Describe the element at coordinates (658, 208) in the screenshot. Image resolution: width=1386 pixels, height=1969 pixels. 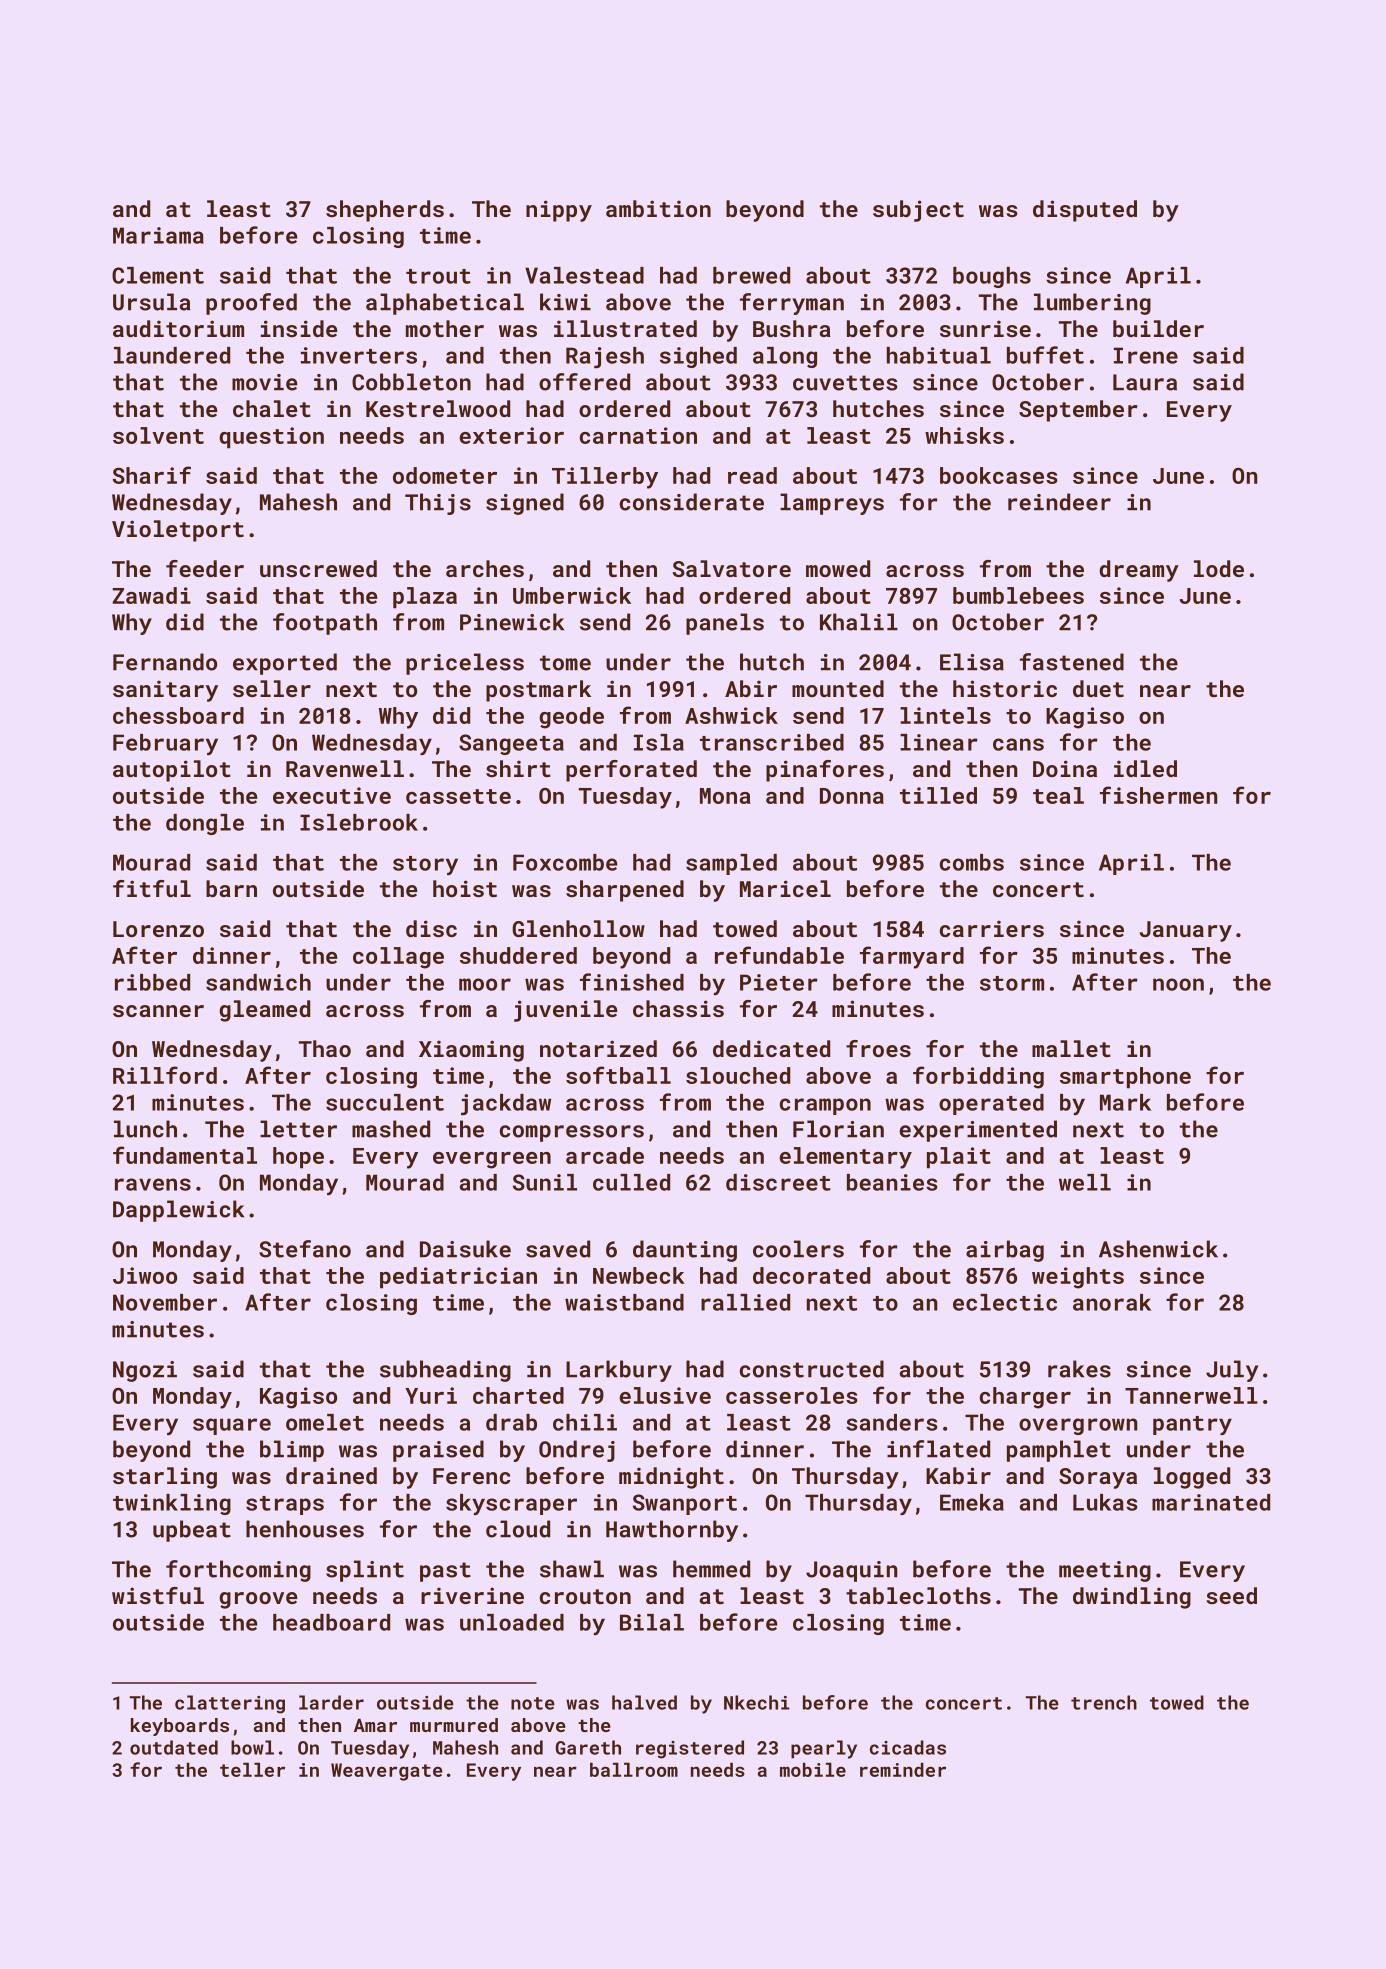
I see `ambition` at that location.
